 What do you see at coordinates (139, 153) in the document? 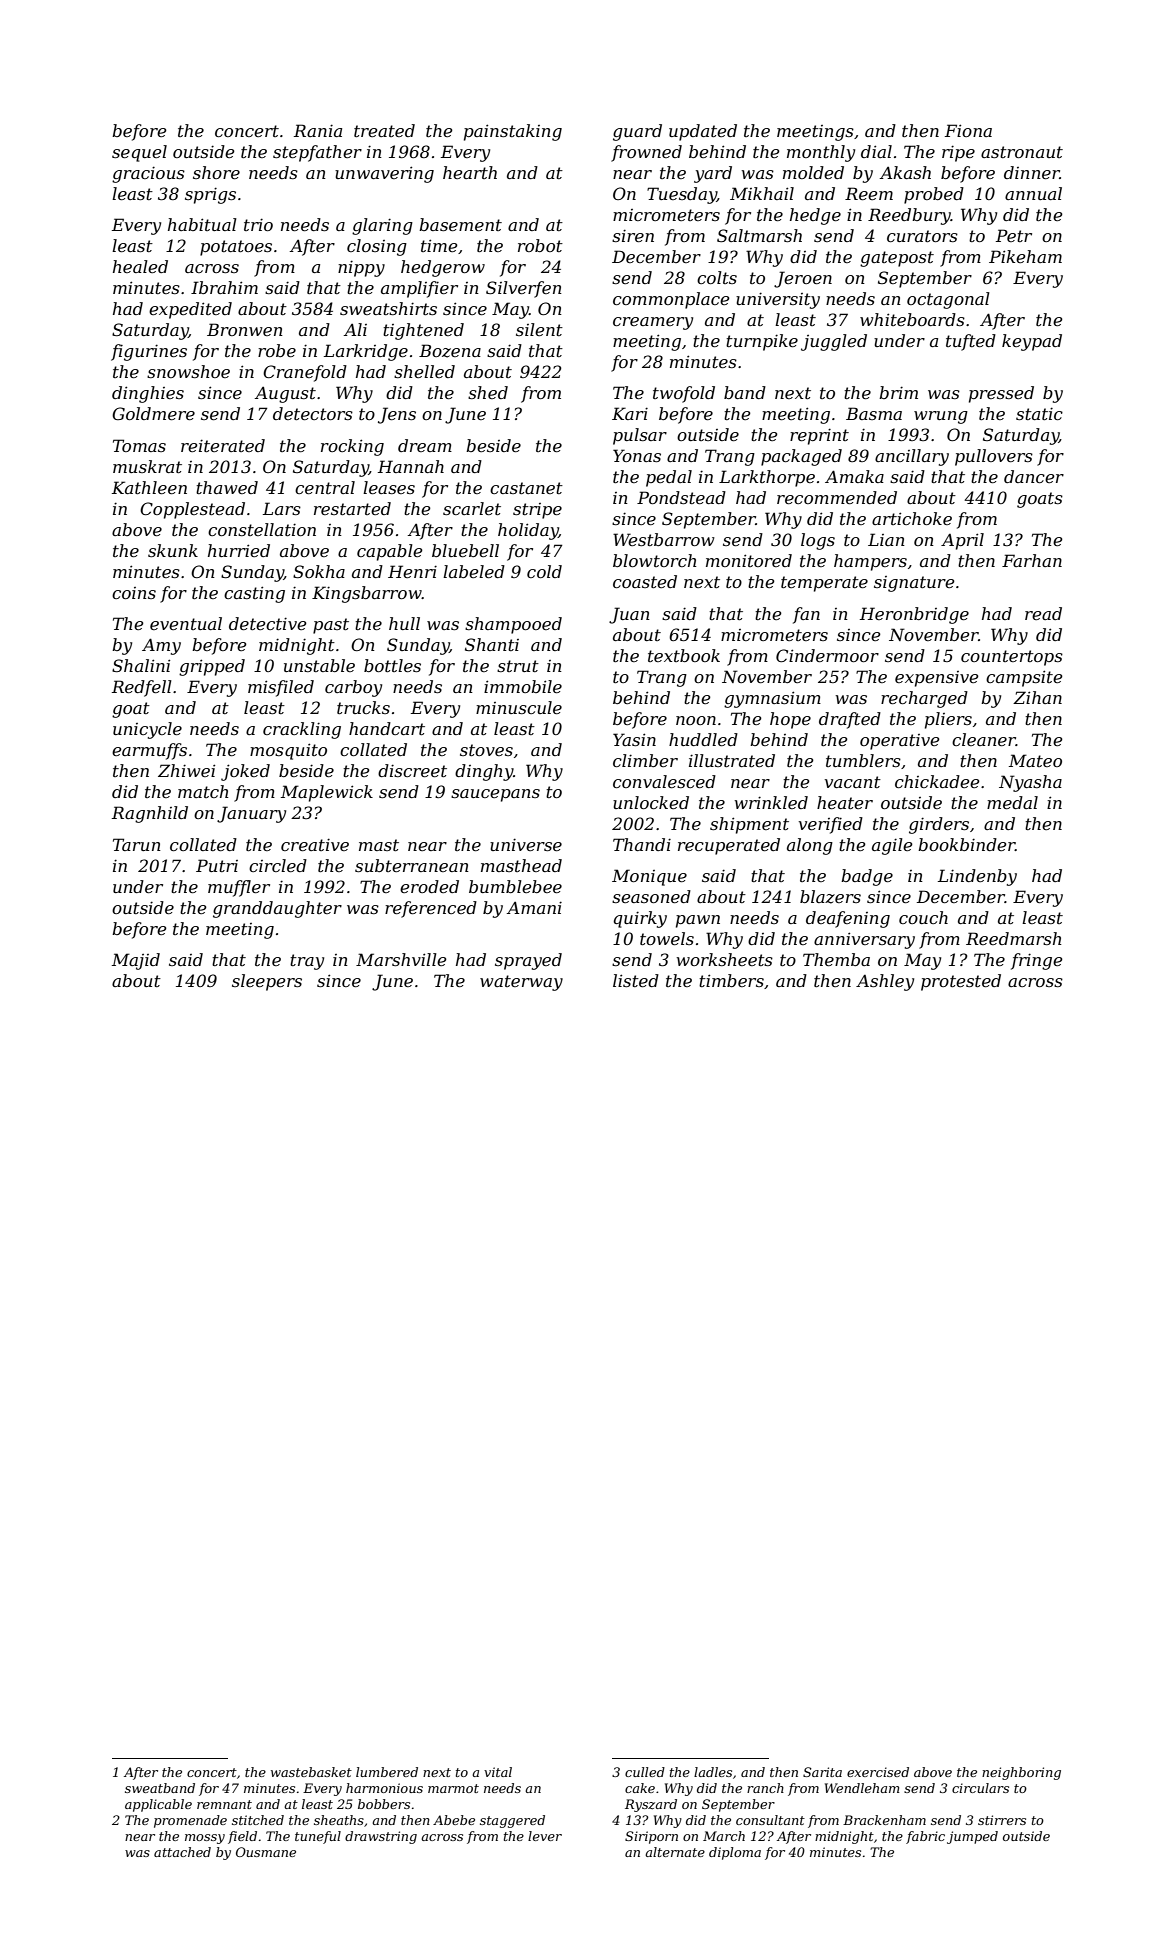
I see `sequel` at bounding box center [139, 153].
